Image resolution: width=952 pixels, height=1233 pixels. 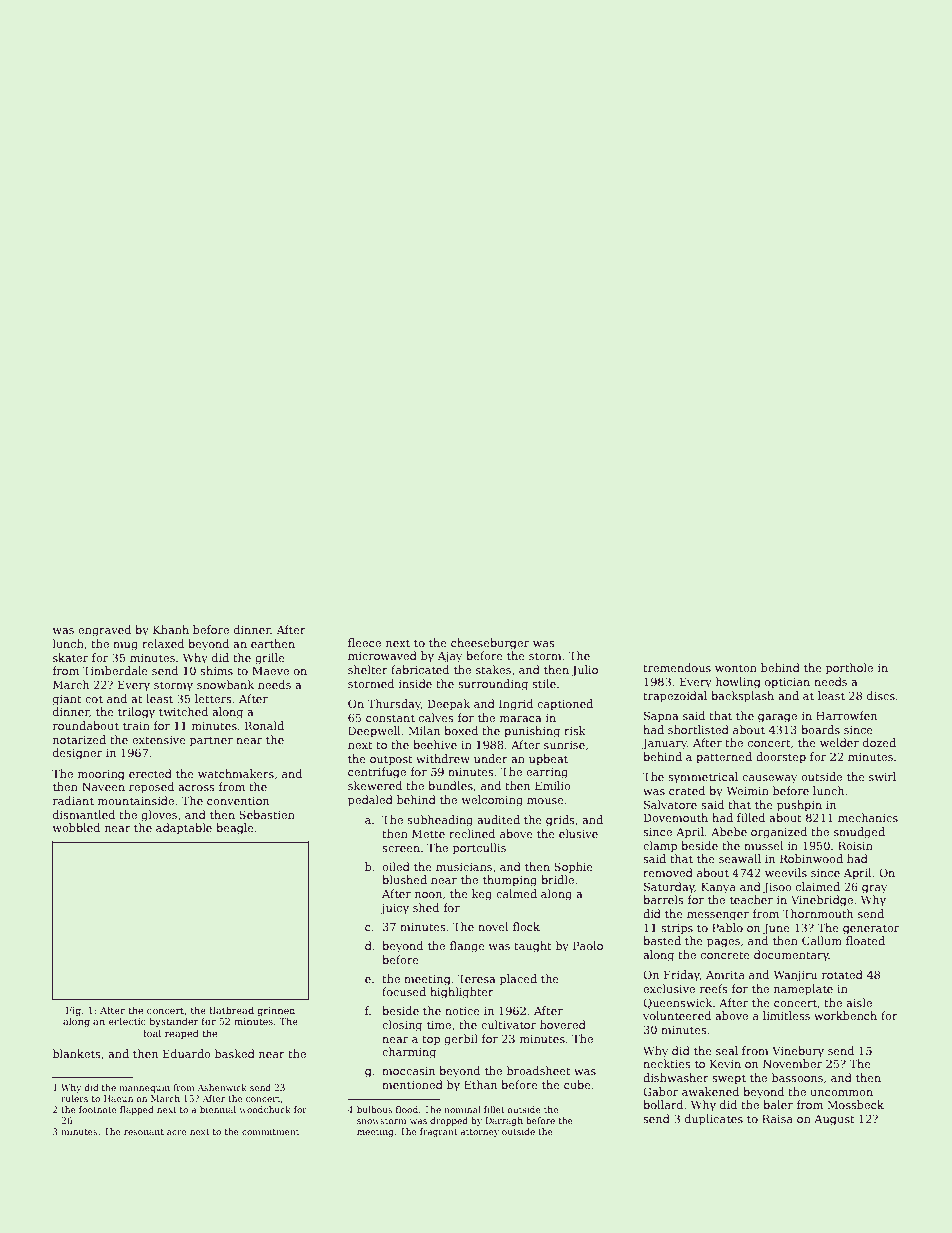 What do you see at coordinates (171, 629) in the screenshot?
I see `Khanh` at bounding box center [171, 629].
